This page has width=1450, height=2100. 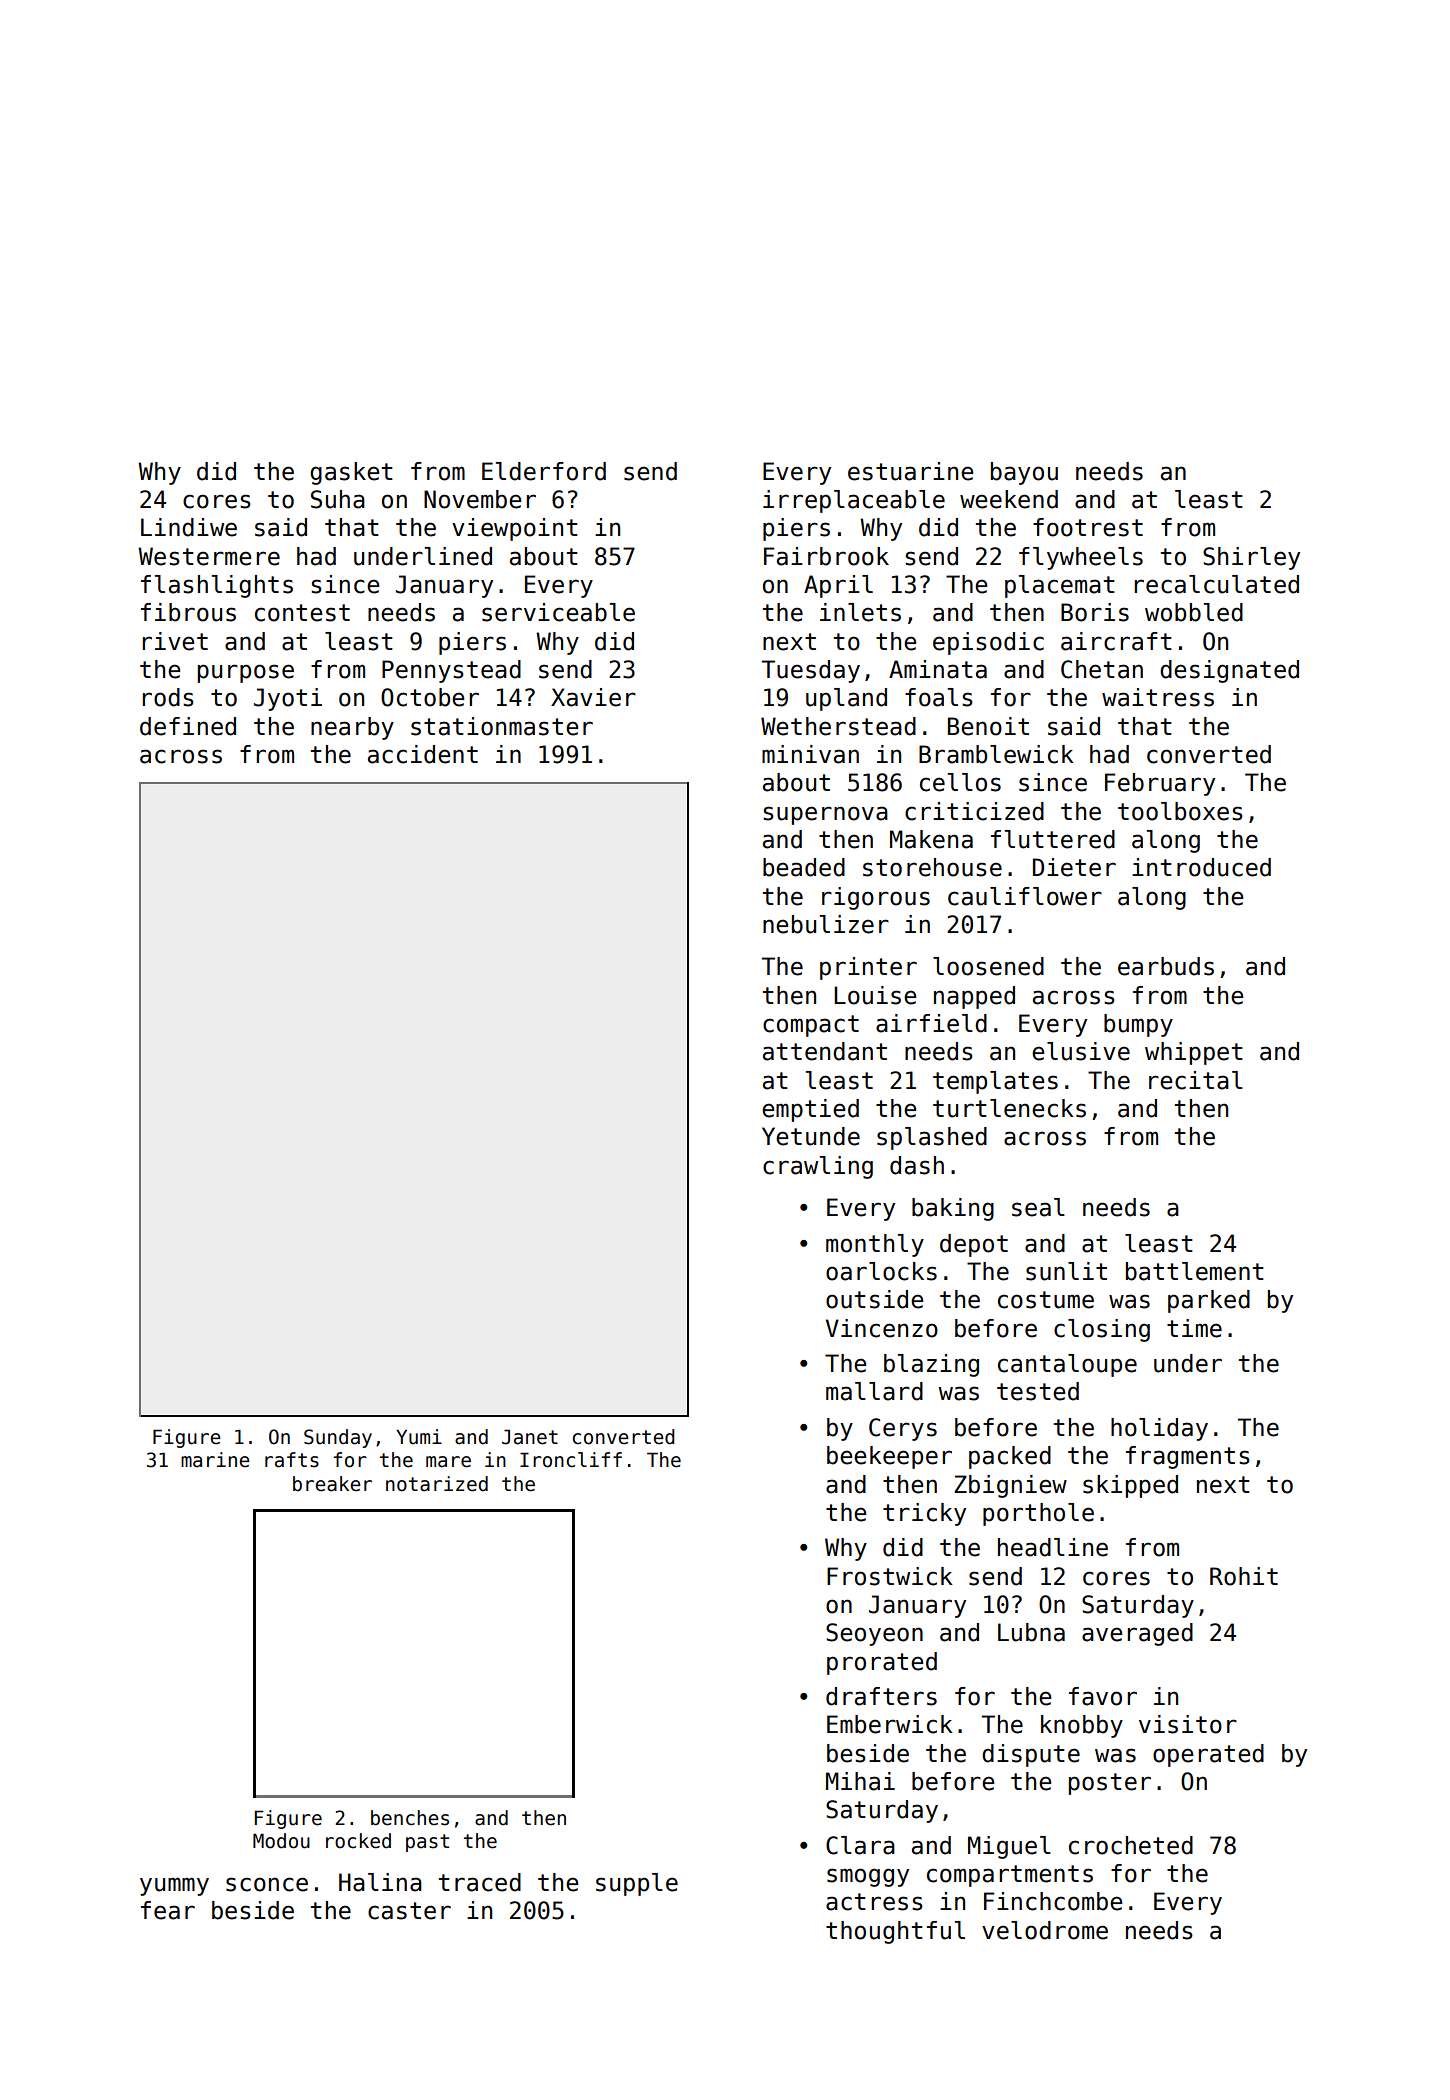 What do you see at coordinates (188, 726) in the page?
I see `defined` at bounding box center [188, 726].
